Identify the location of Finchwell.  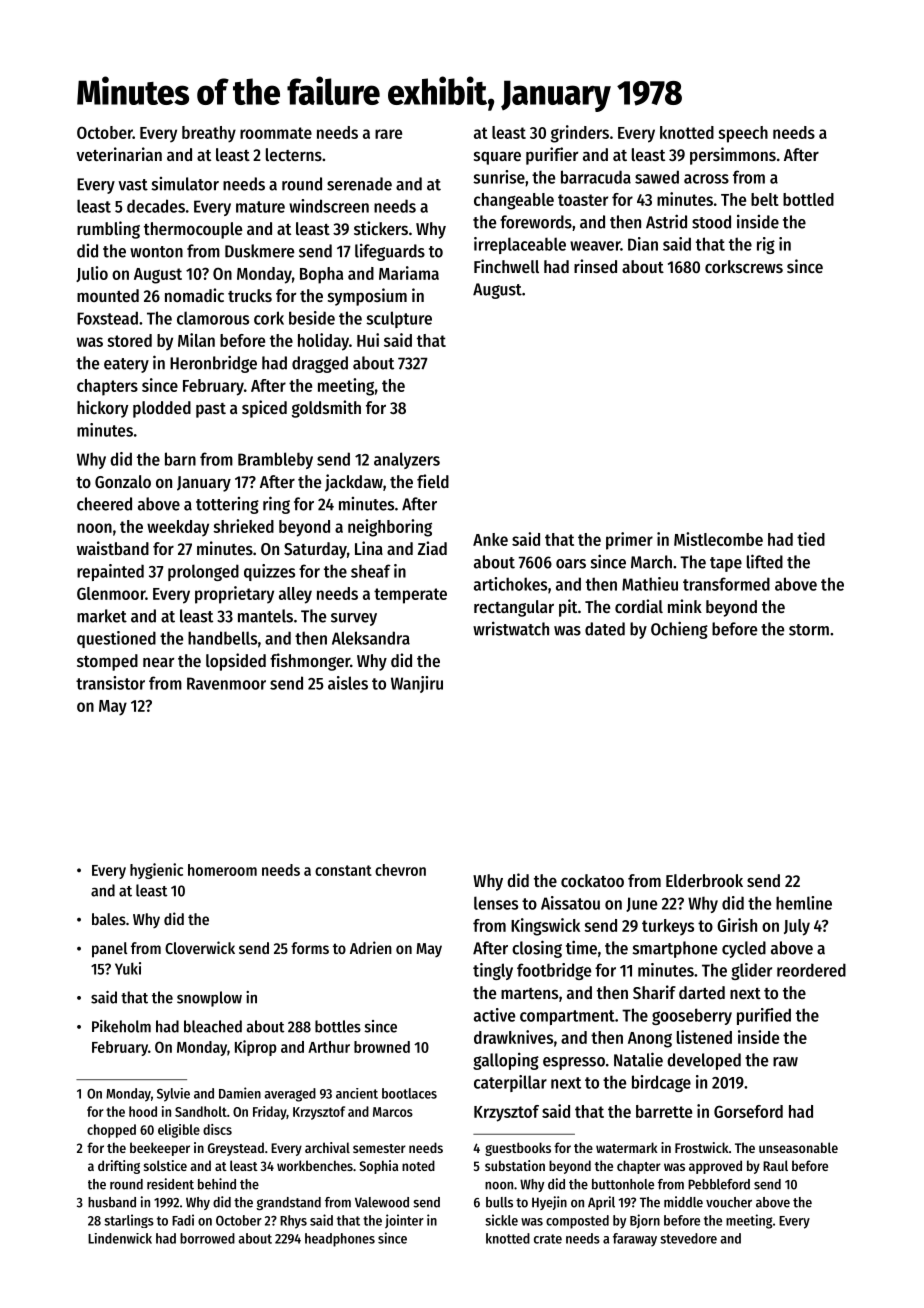
(506, 266).
